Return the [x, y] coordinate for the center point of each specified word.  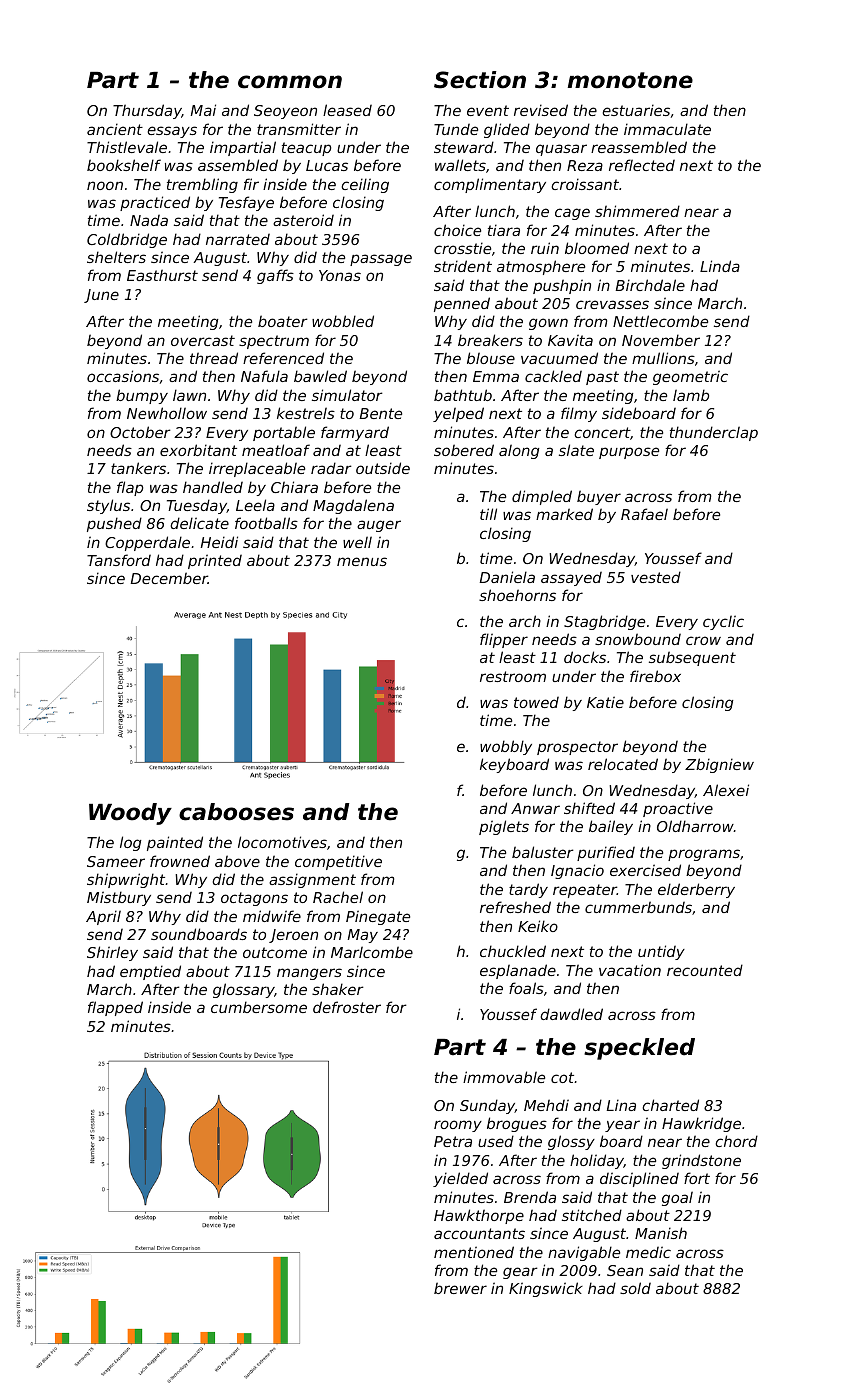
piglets [504, 827]
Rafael [644, 514]
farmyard [355, 433]
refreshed [515, 907]
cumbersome [259, 1007]
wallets [460, 165]
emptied [150, 972]
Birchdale [650, 285]
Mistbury [119, 898]
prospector [577, 748]
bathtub [463, 395]
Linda [720, 266]
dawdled [571, 1014]
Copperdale [147, 543]
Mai [203, 110]
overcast [203, 340]
